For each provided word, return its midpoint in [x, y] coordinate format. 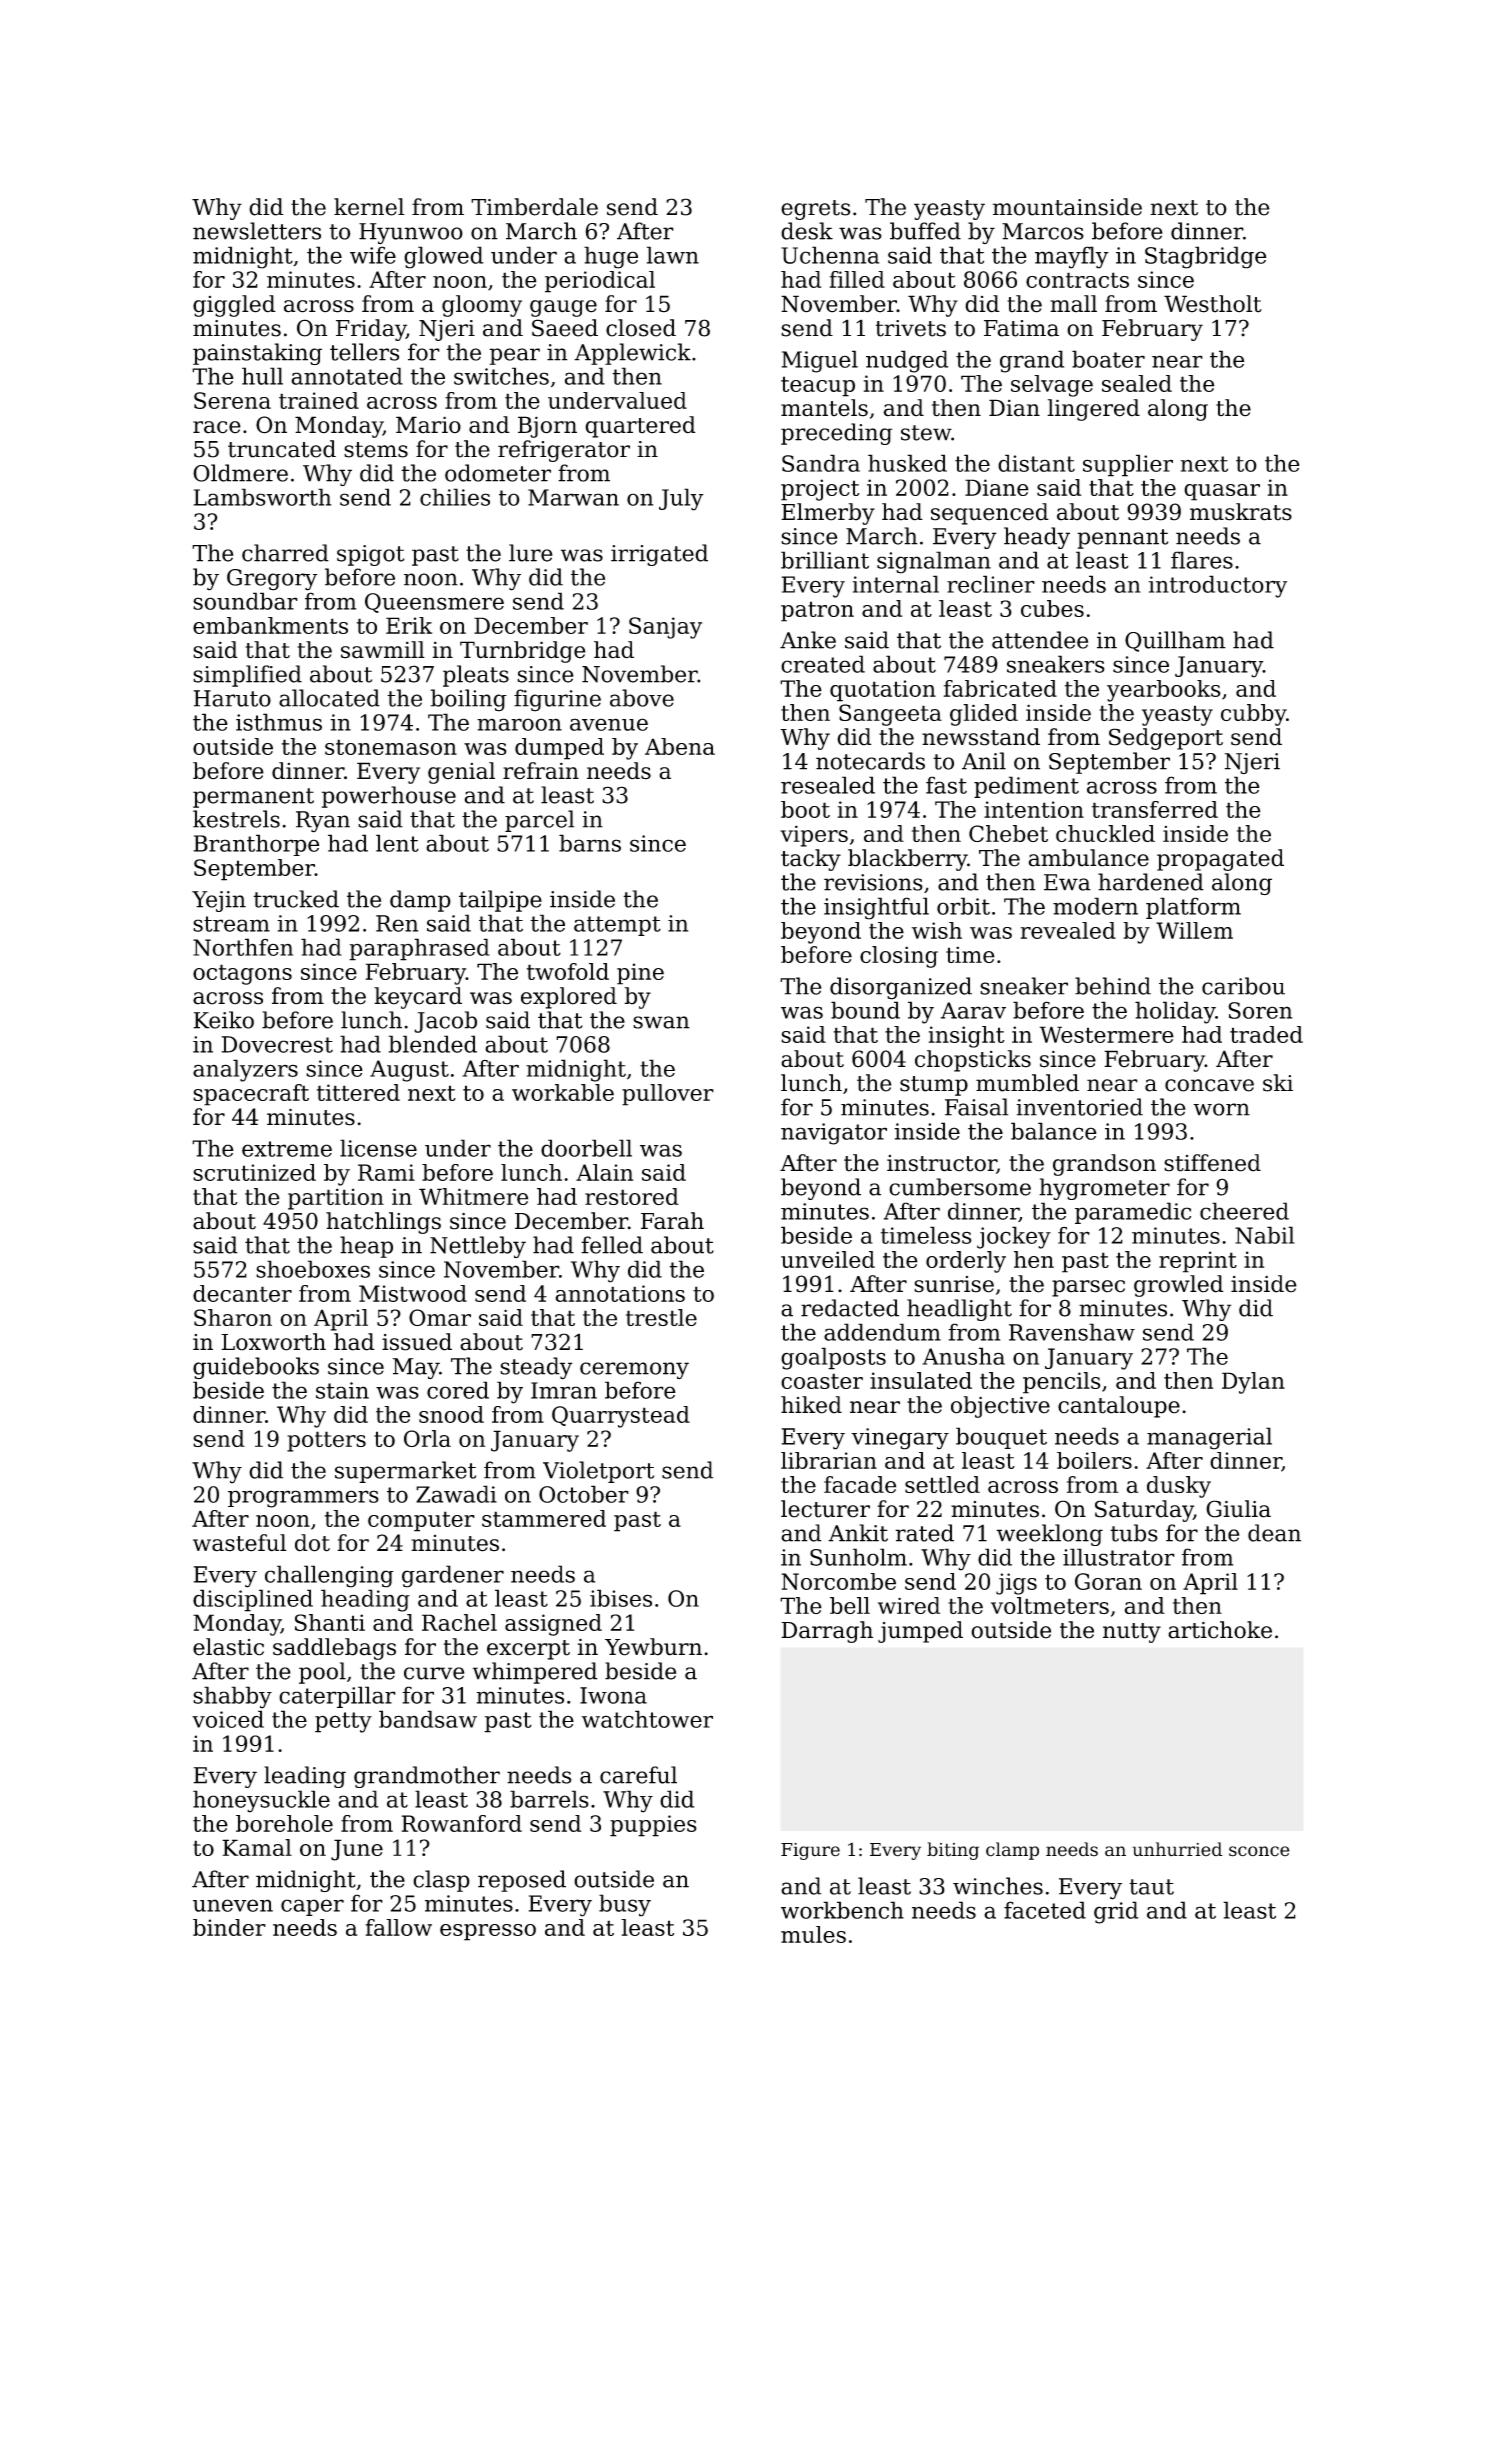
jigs [1016, 1584]
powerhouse [389, 797]
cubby [1253, 715]
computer [421, 1521]
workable [563, 1092]
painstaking [257, 354]
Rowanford [462, 1823]
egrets [815, 210]
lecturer [825, 1509]
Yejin [219, 901]
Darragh [827, 1632]
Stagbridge [1206, 257]
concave [1209, 1085]
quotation [883, 691]
